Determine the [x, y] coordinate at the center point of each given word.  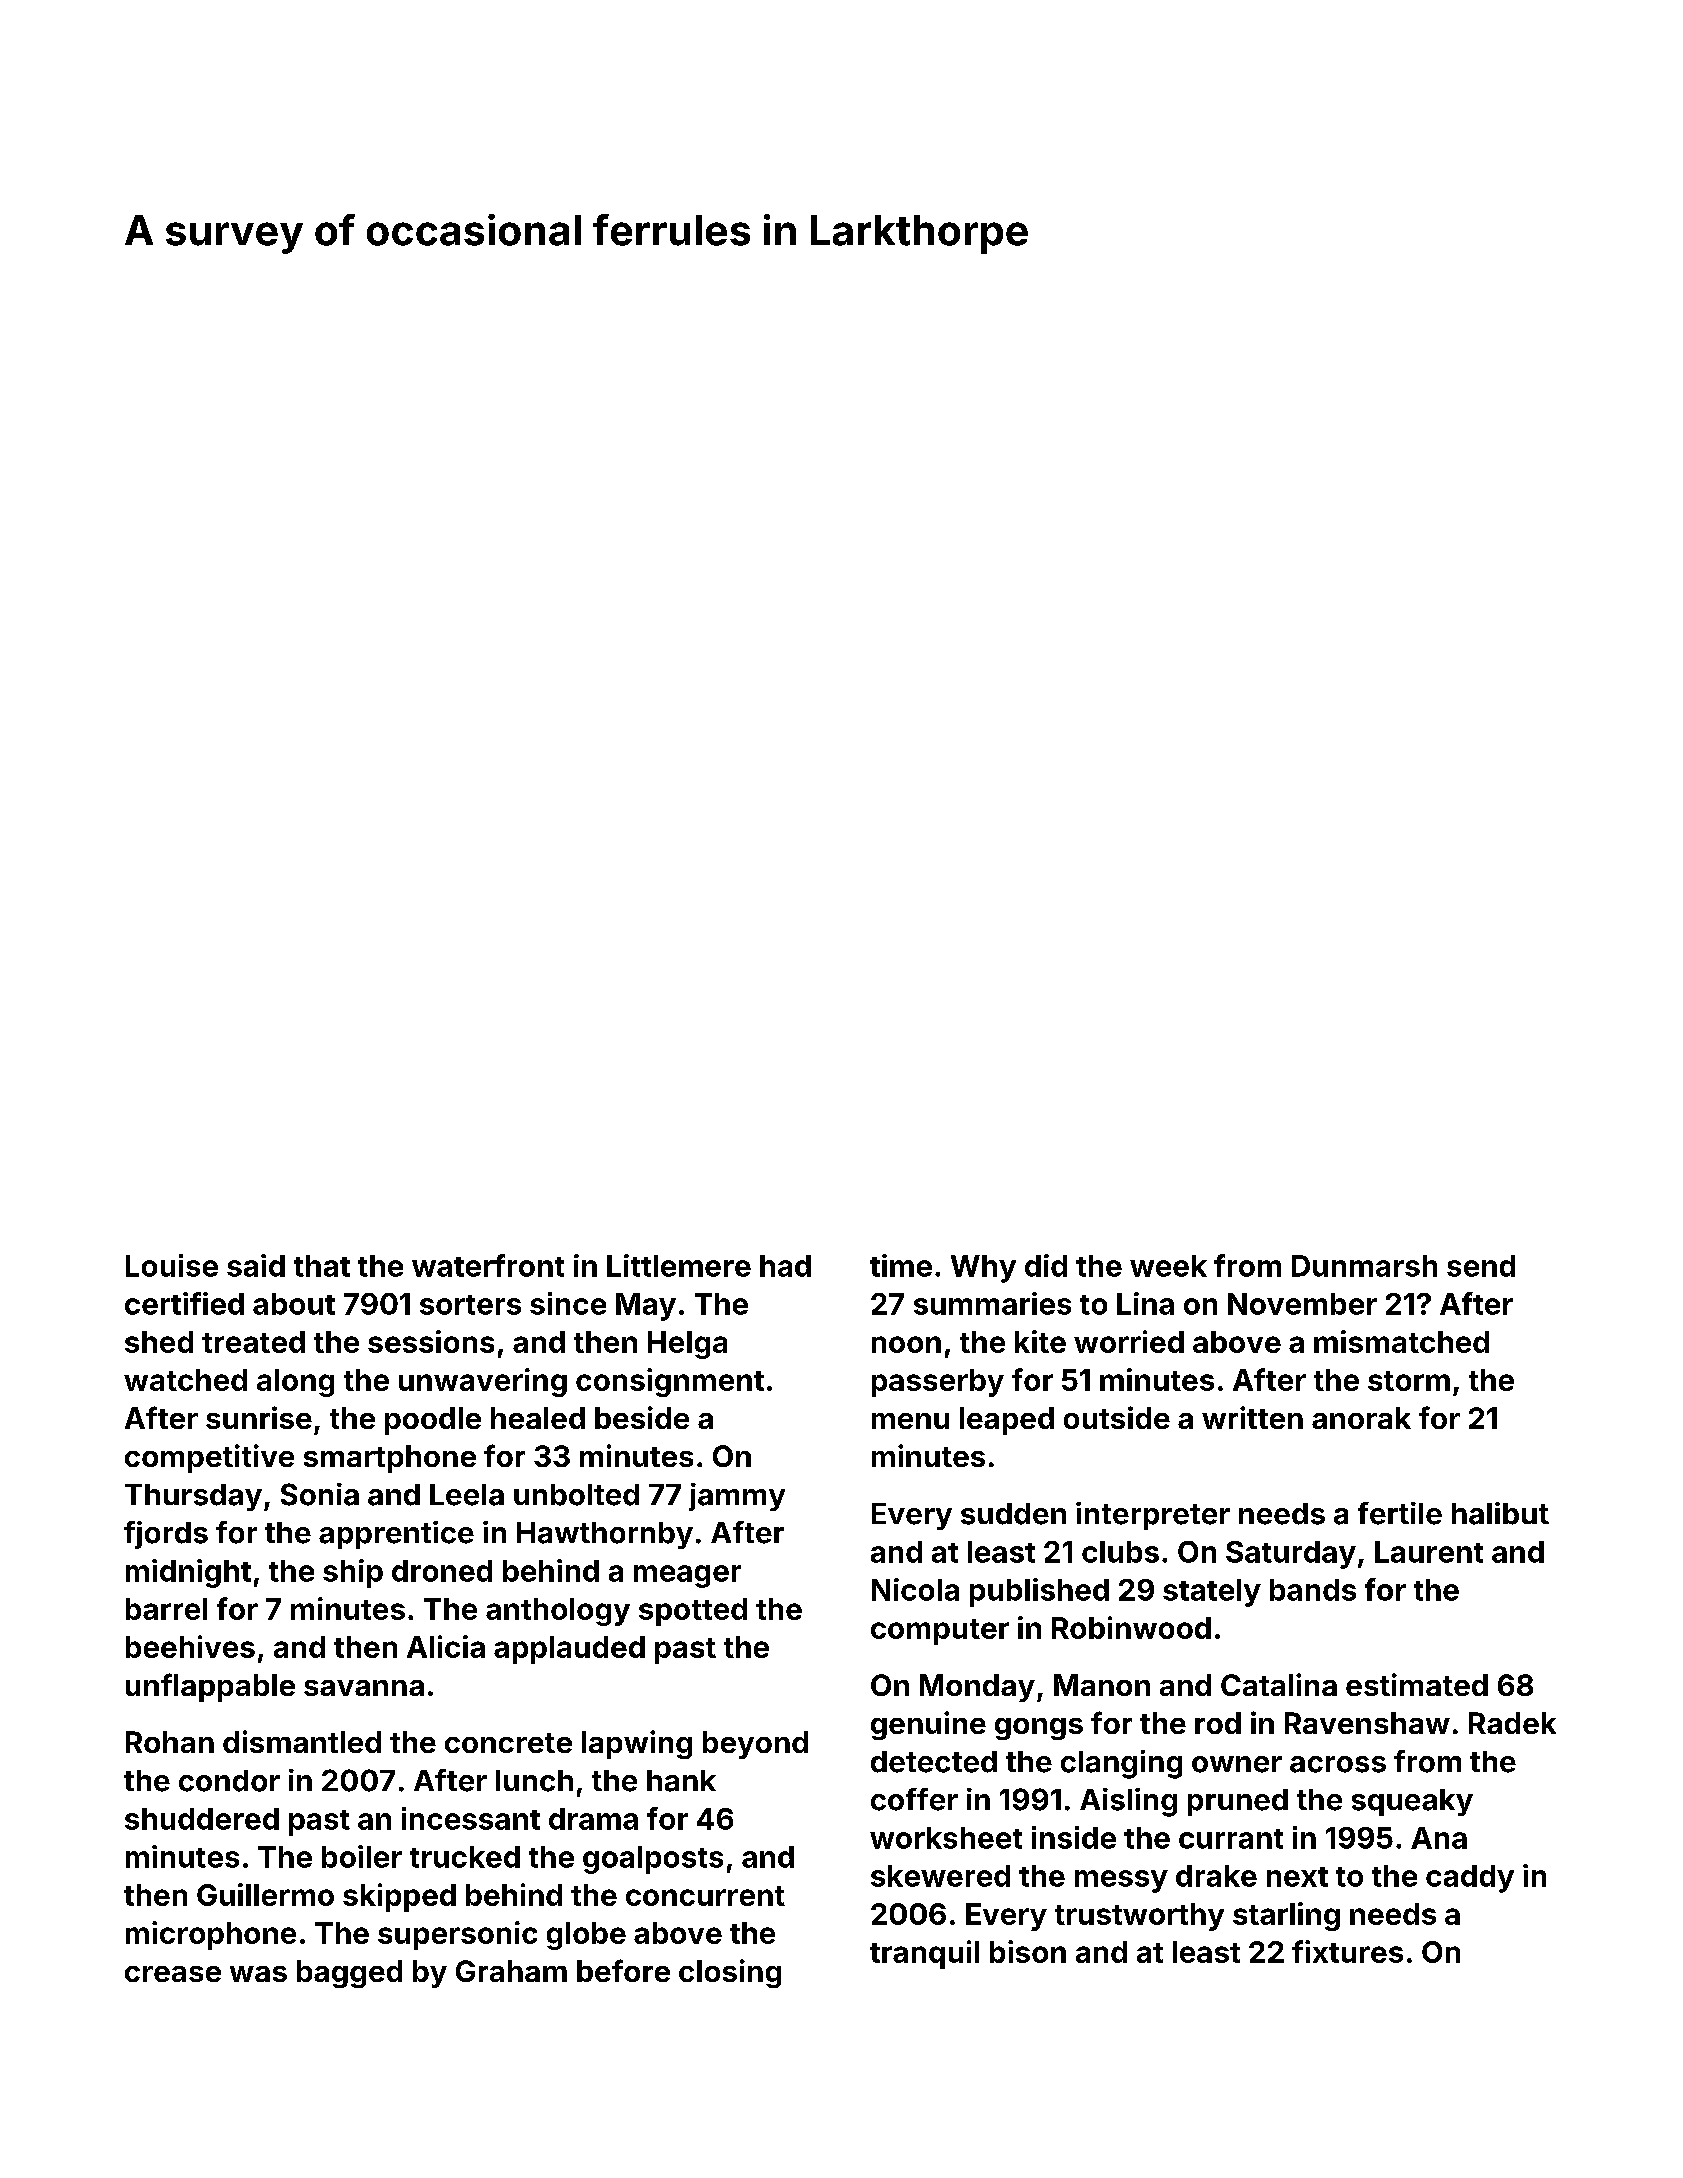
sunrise [259, 1417]
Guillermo [265, 1894]
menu [910, 1421]
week [1168, 1266]
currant [1231, 1839]
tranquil [924, 1954]
